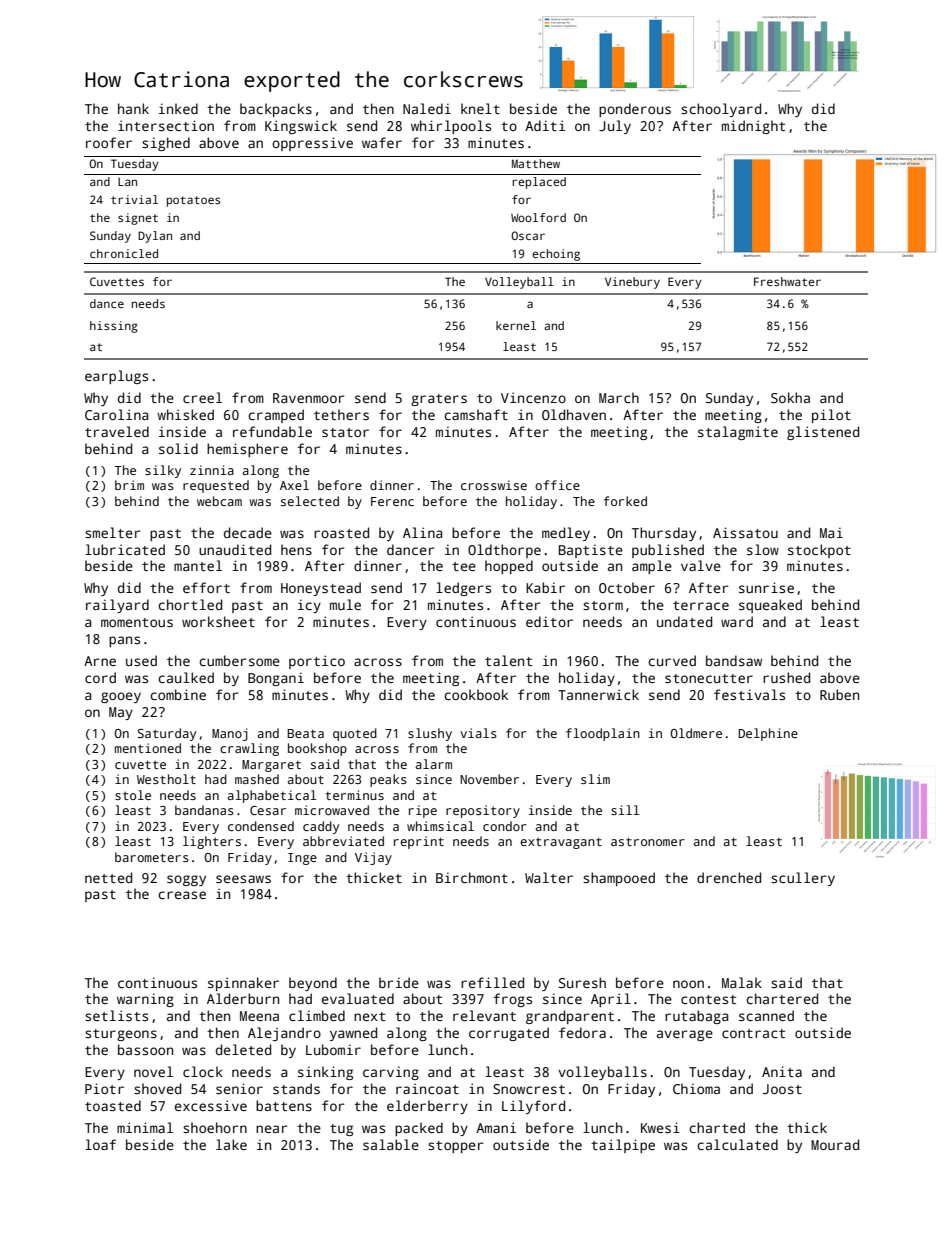 This screenshot has height=1233, width=952. Describe the element at coordinates (738, 433) in the screenshot. I see `stalagmite` at that location.
